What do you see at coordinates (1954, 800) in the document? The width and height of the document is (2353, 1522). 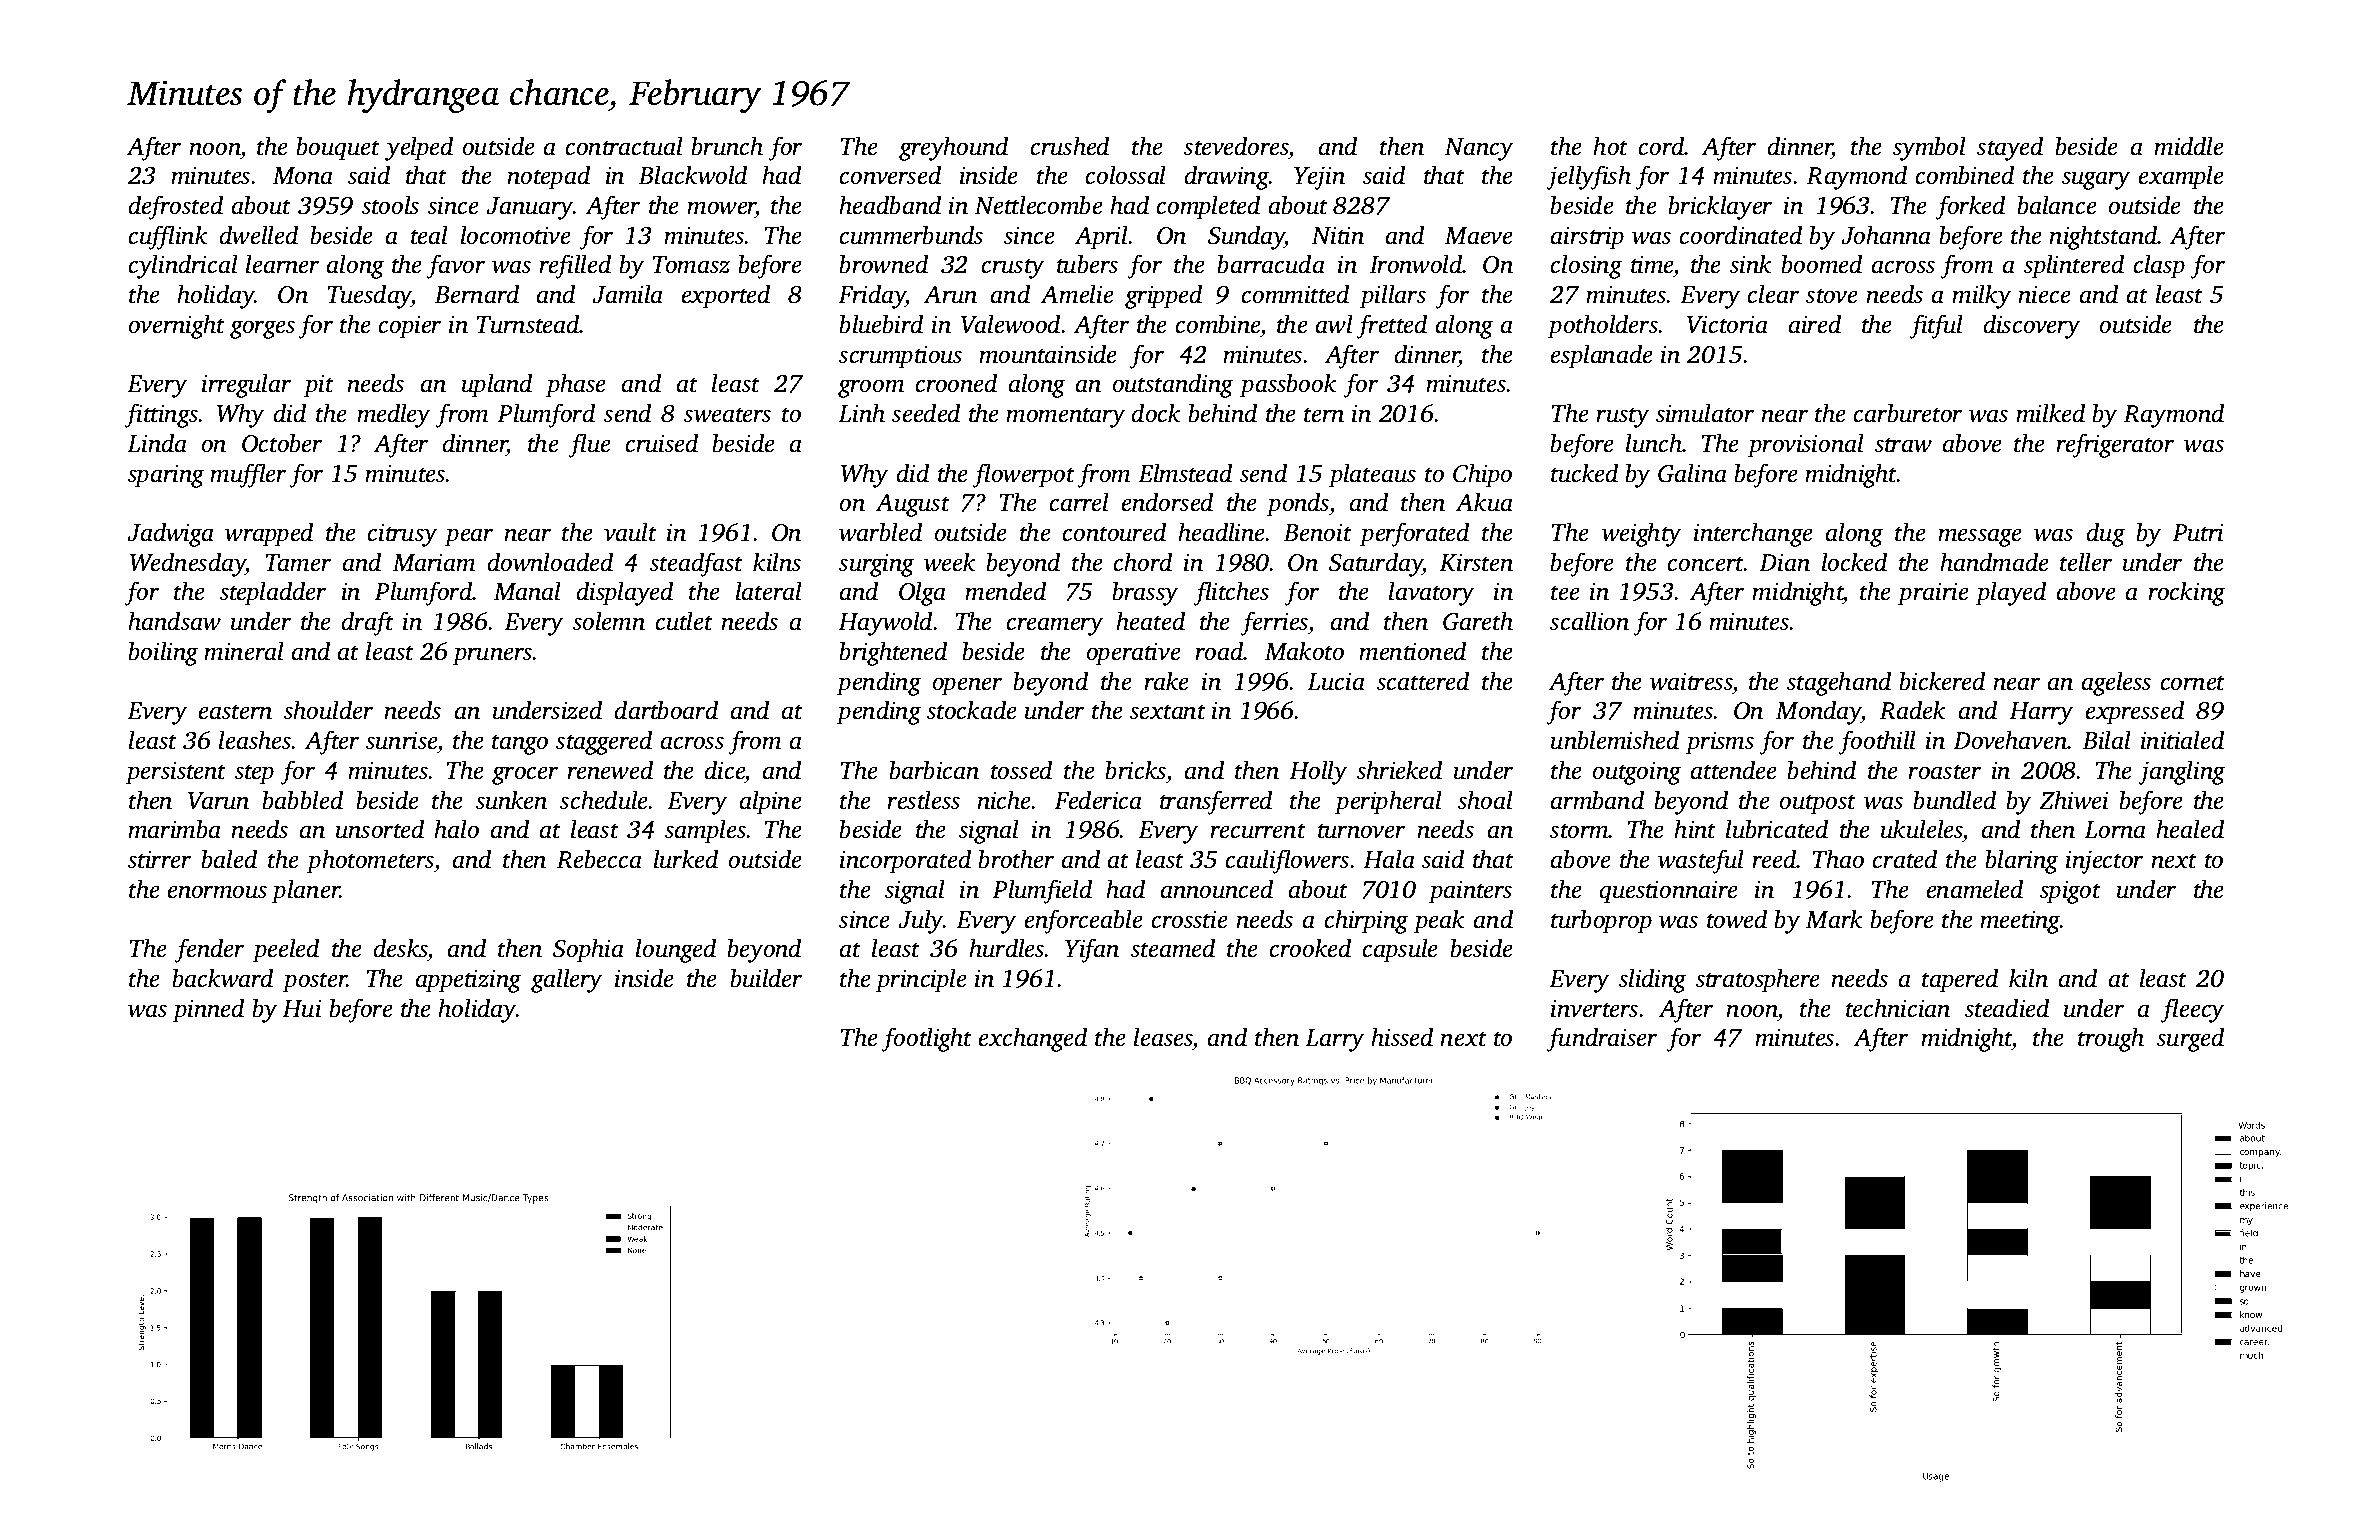 I see `bundled` at bounding box center [1954, 800].
